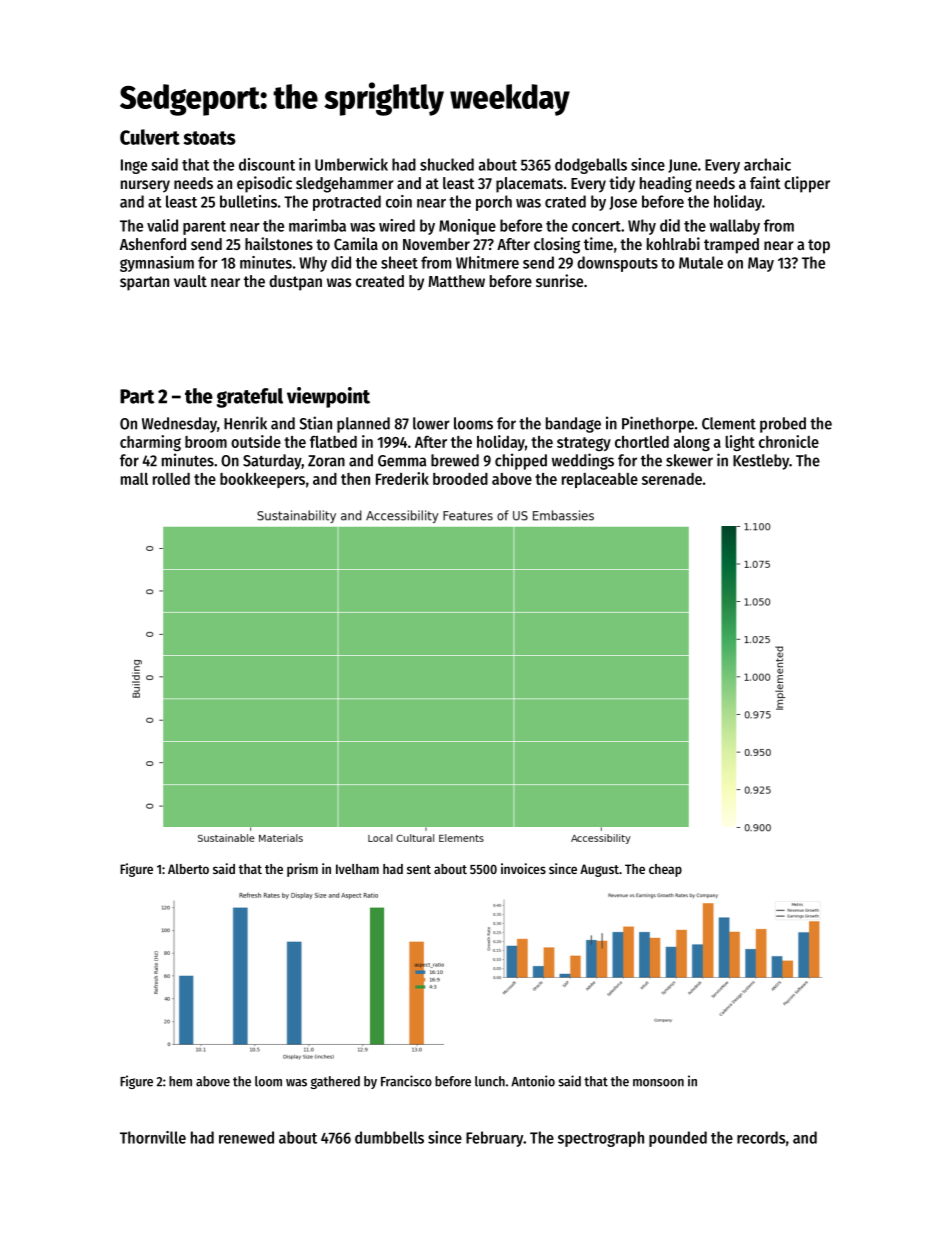 This screenshot has height=1233, width=952. I want to click on chronicle, so click(789, 441).
